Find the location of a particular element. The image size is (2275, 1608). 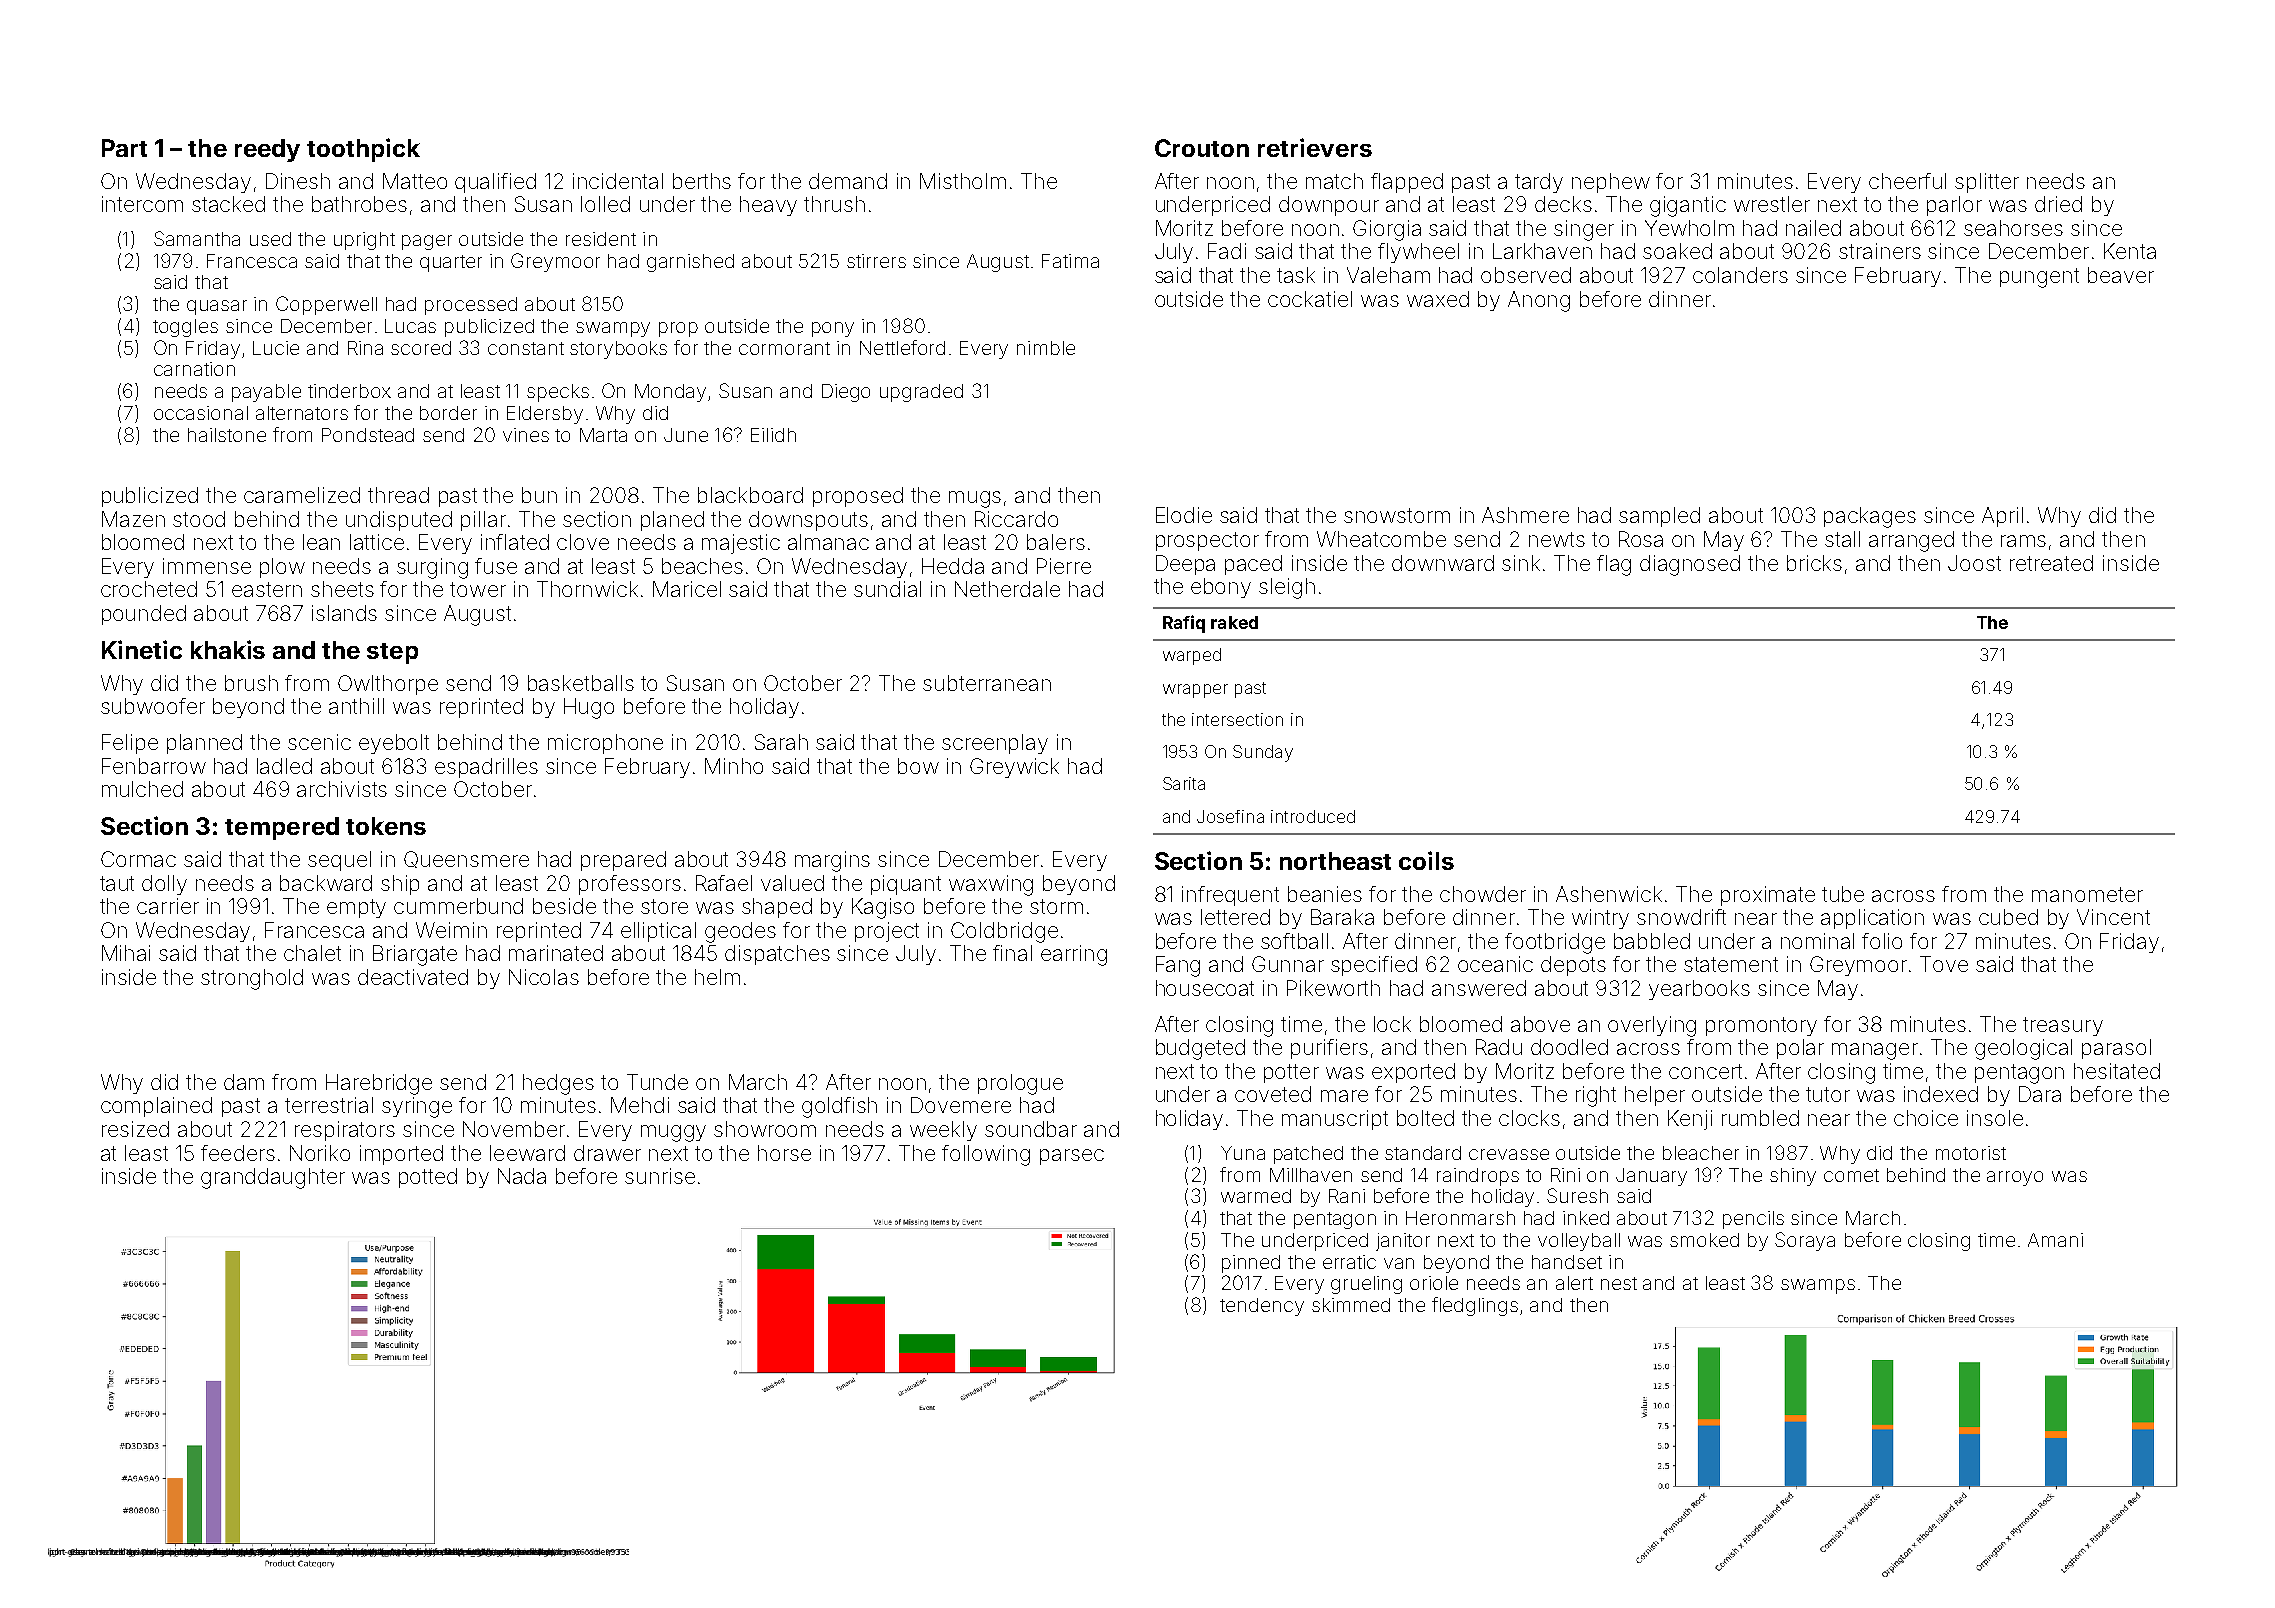

strainers is located at coordinates (1880, 251).
